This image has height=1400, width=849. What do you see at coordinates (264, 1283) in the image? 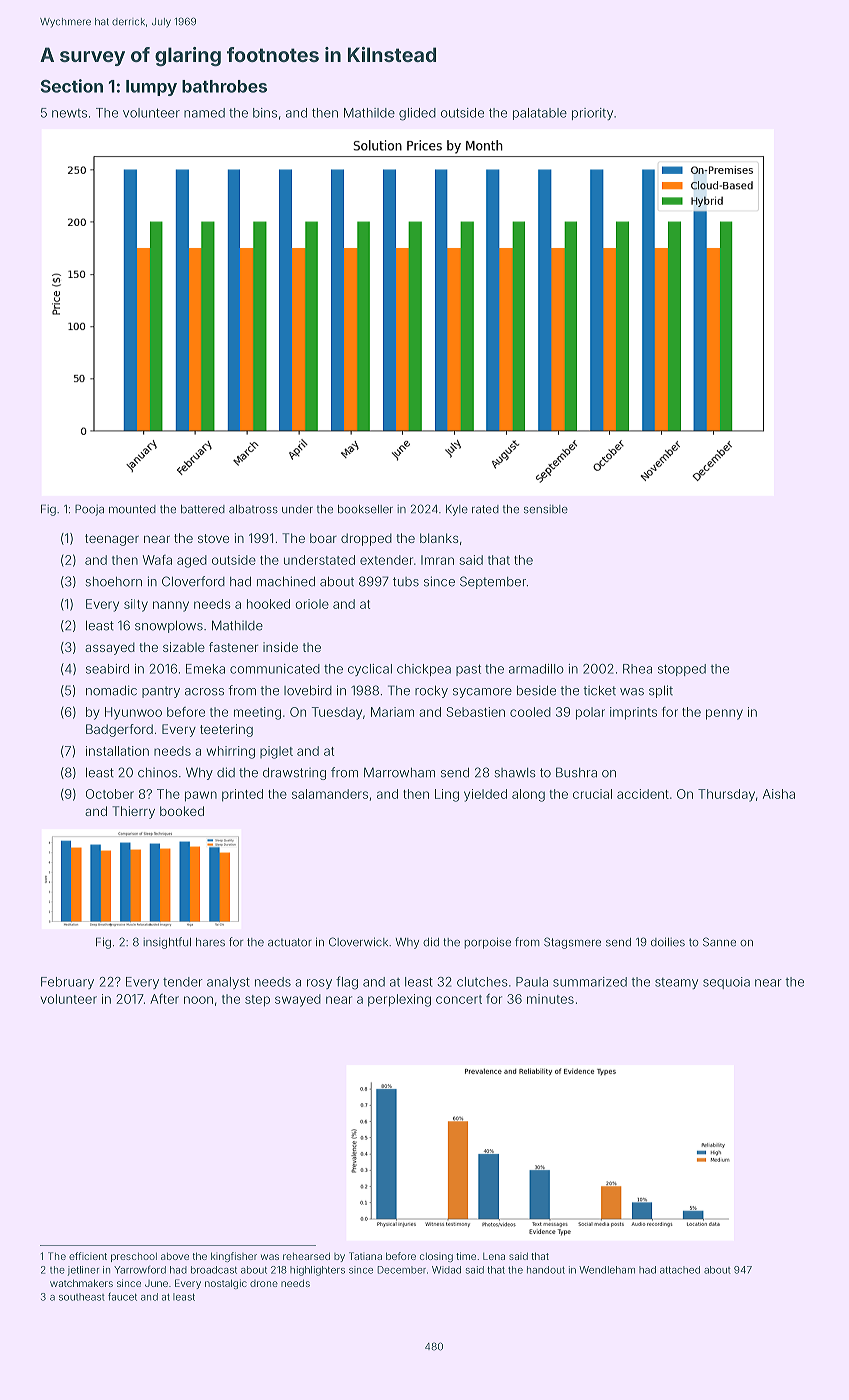
I see `drone` at bounding box center [264, 1283].
